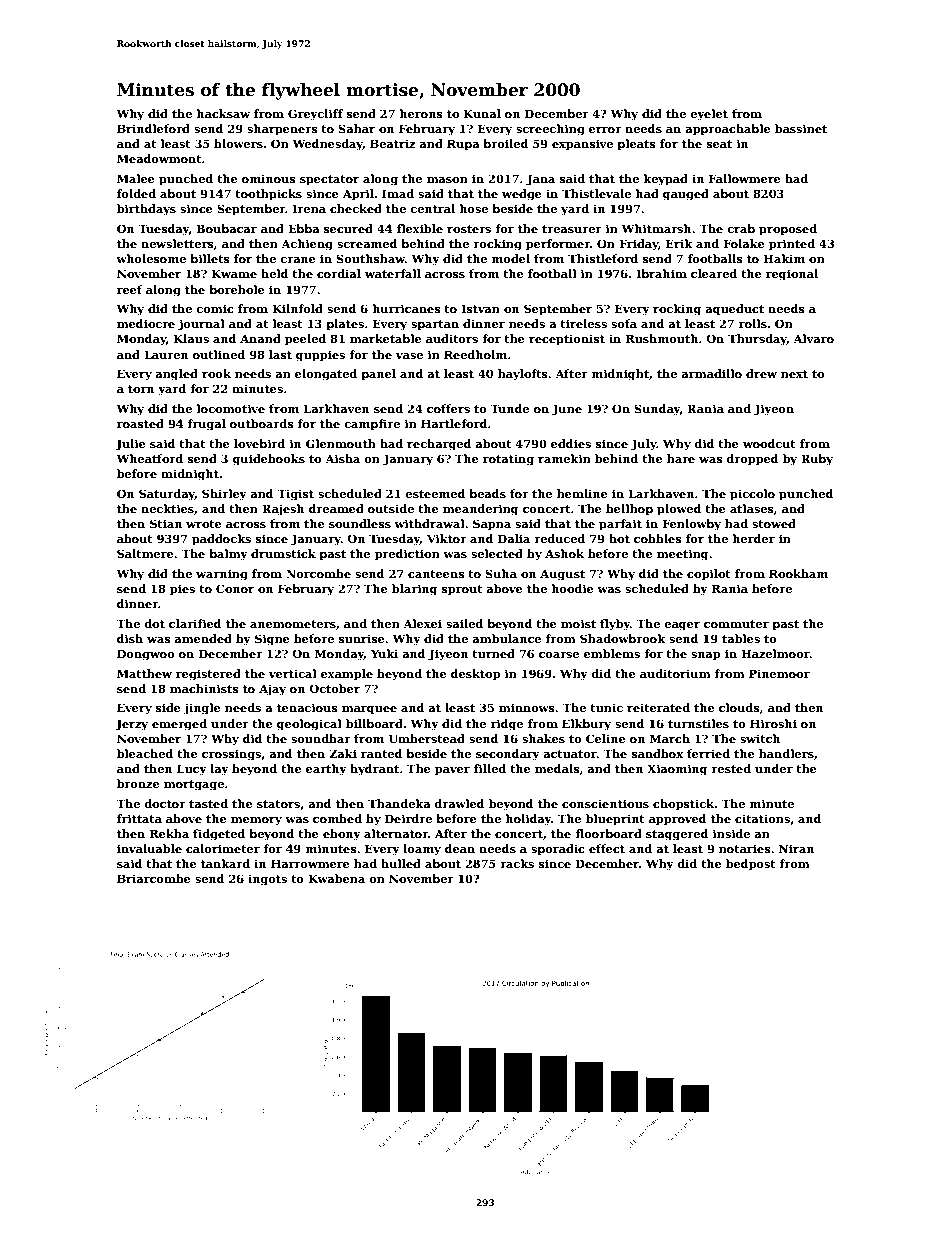 The image size is (952, 1233). Describe the element at coordinates (582, 145) in the screenshot. I see `expansive` at that location.
